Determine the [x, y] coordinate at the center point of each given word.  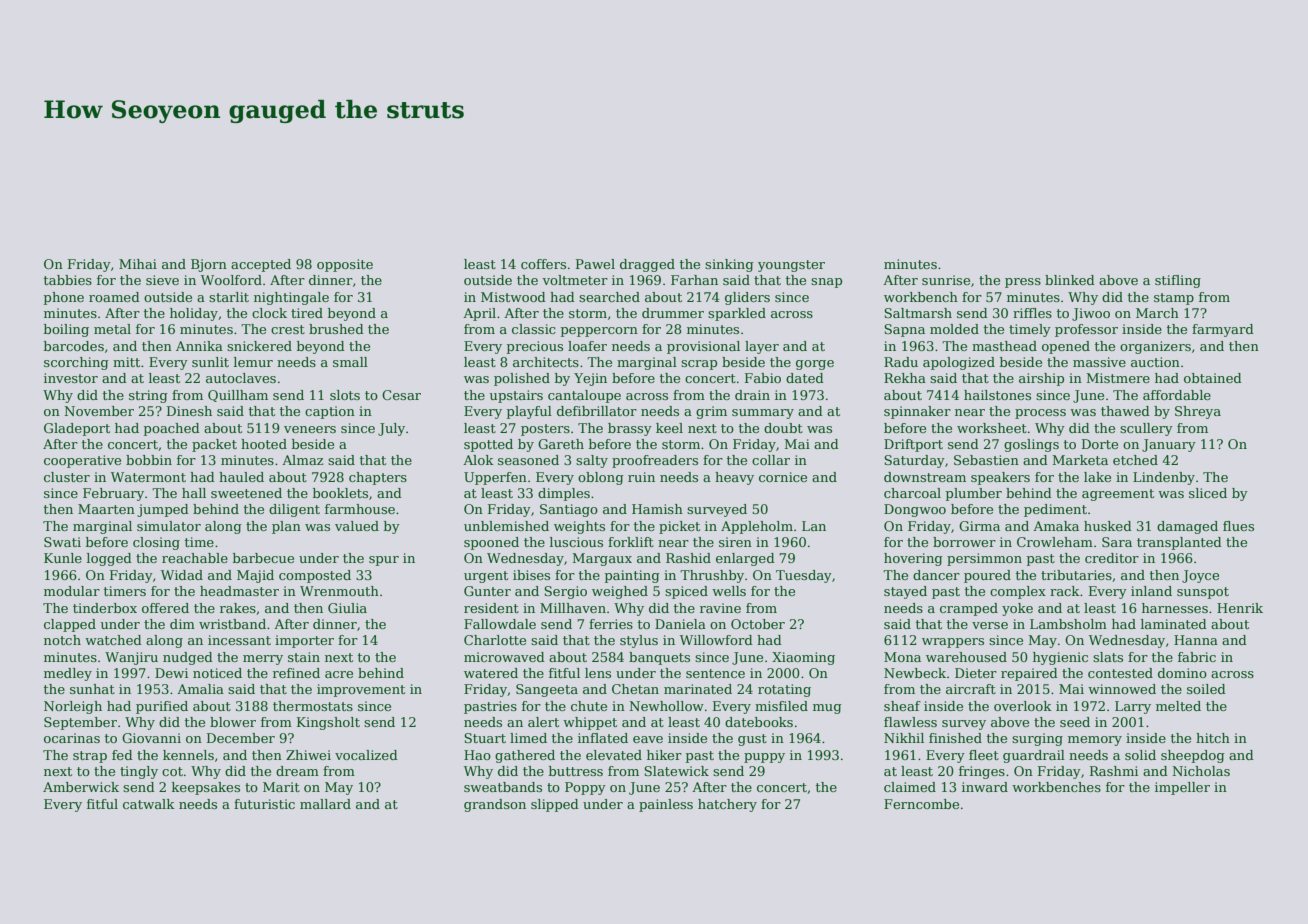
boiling [66, 330]
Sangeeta [547, 690]
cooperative [82, 461]
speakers [1000, 478]
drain [752, 395]
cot [172, 771]
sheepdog [1193, 756]
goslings [1031, 445]
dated [805, 378]
